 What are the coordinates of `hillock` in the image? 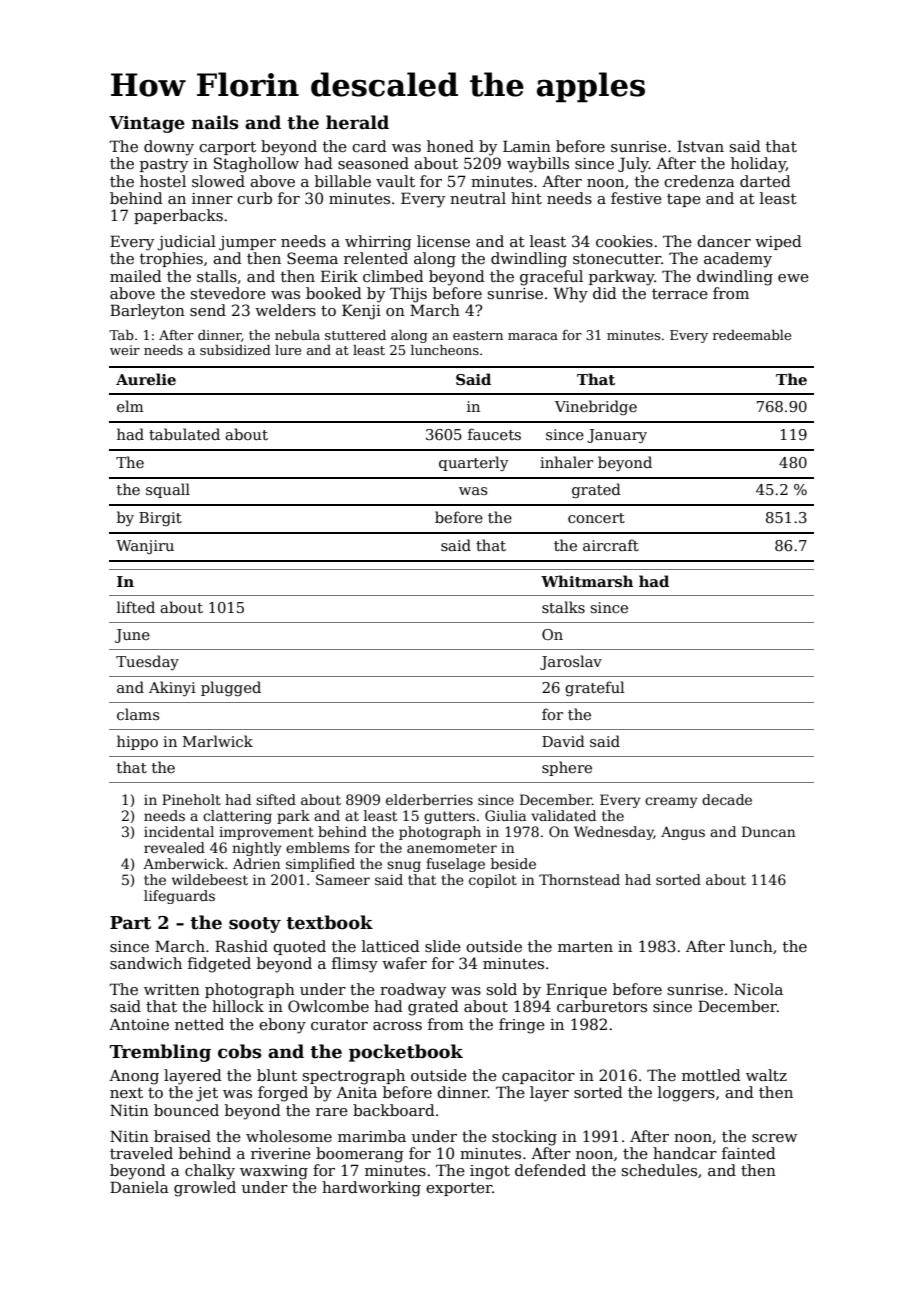 It's located at (238, 1006).
